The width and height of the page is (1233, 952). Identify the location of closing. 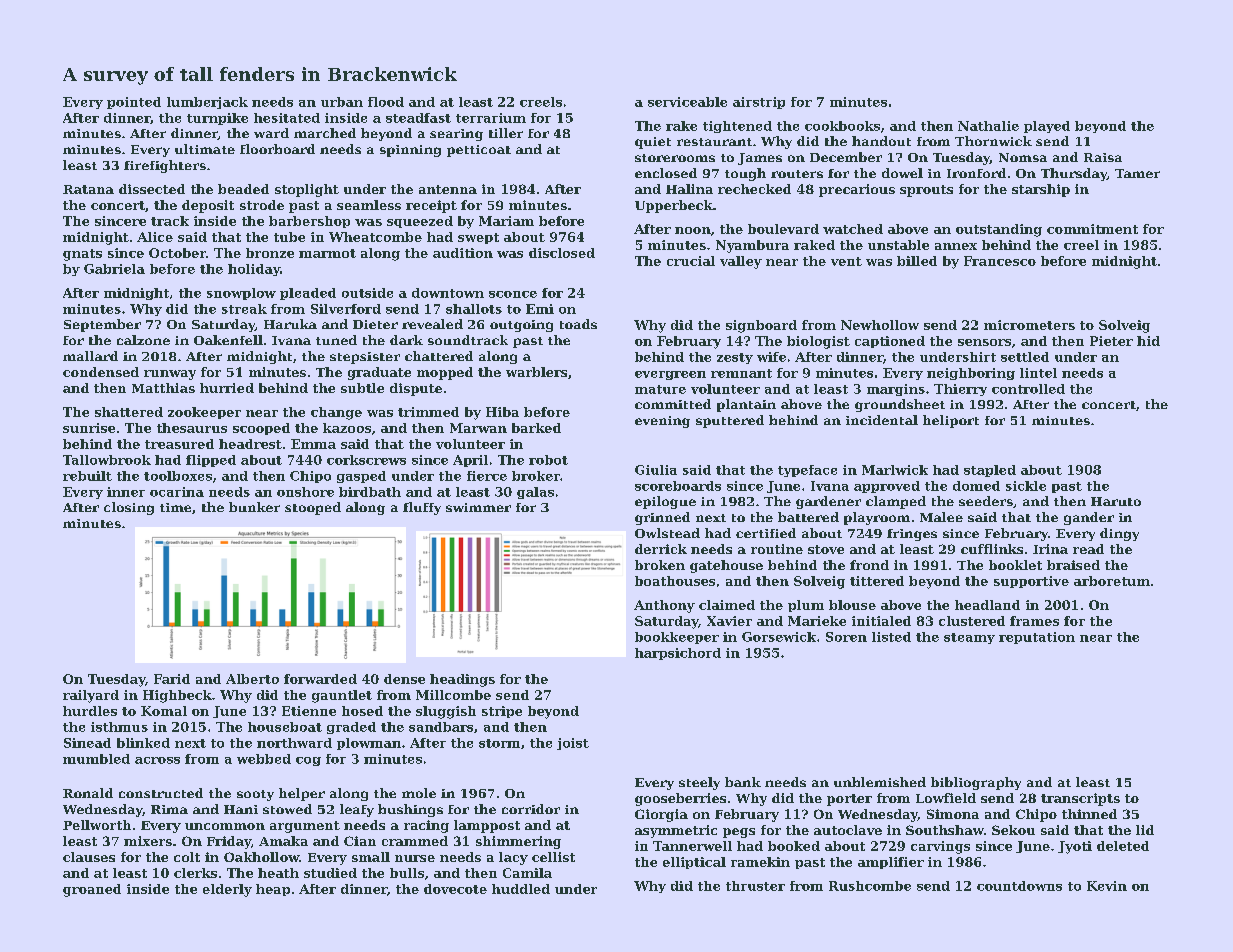
(129, 508).
